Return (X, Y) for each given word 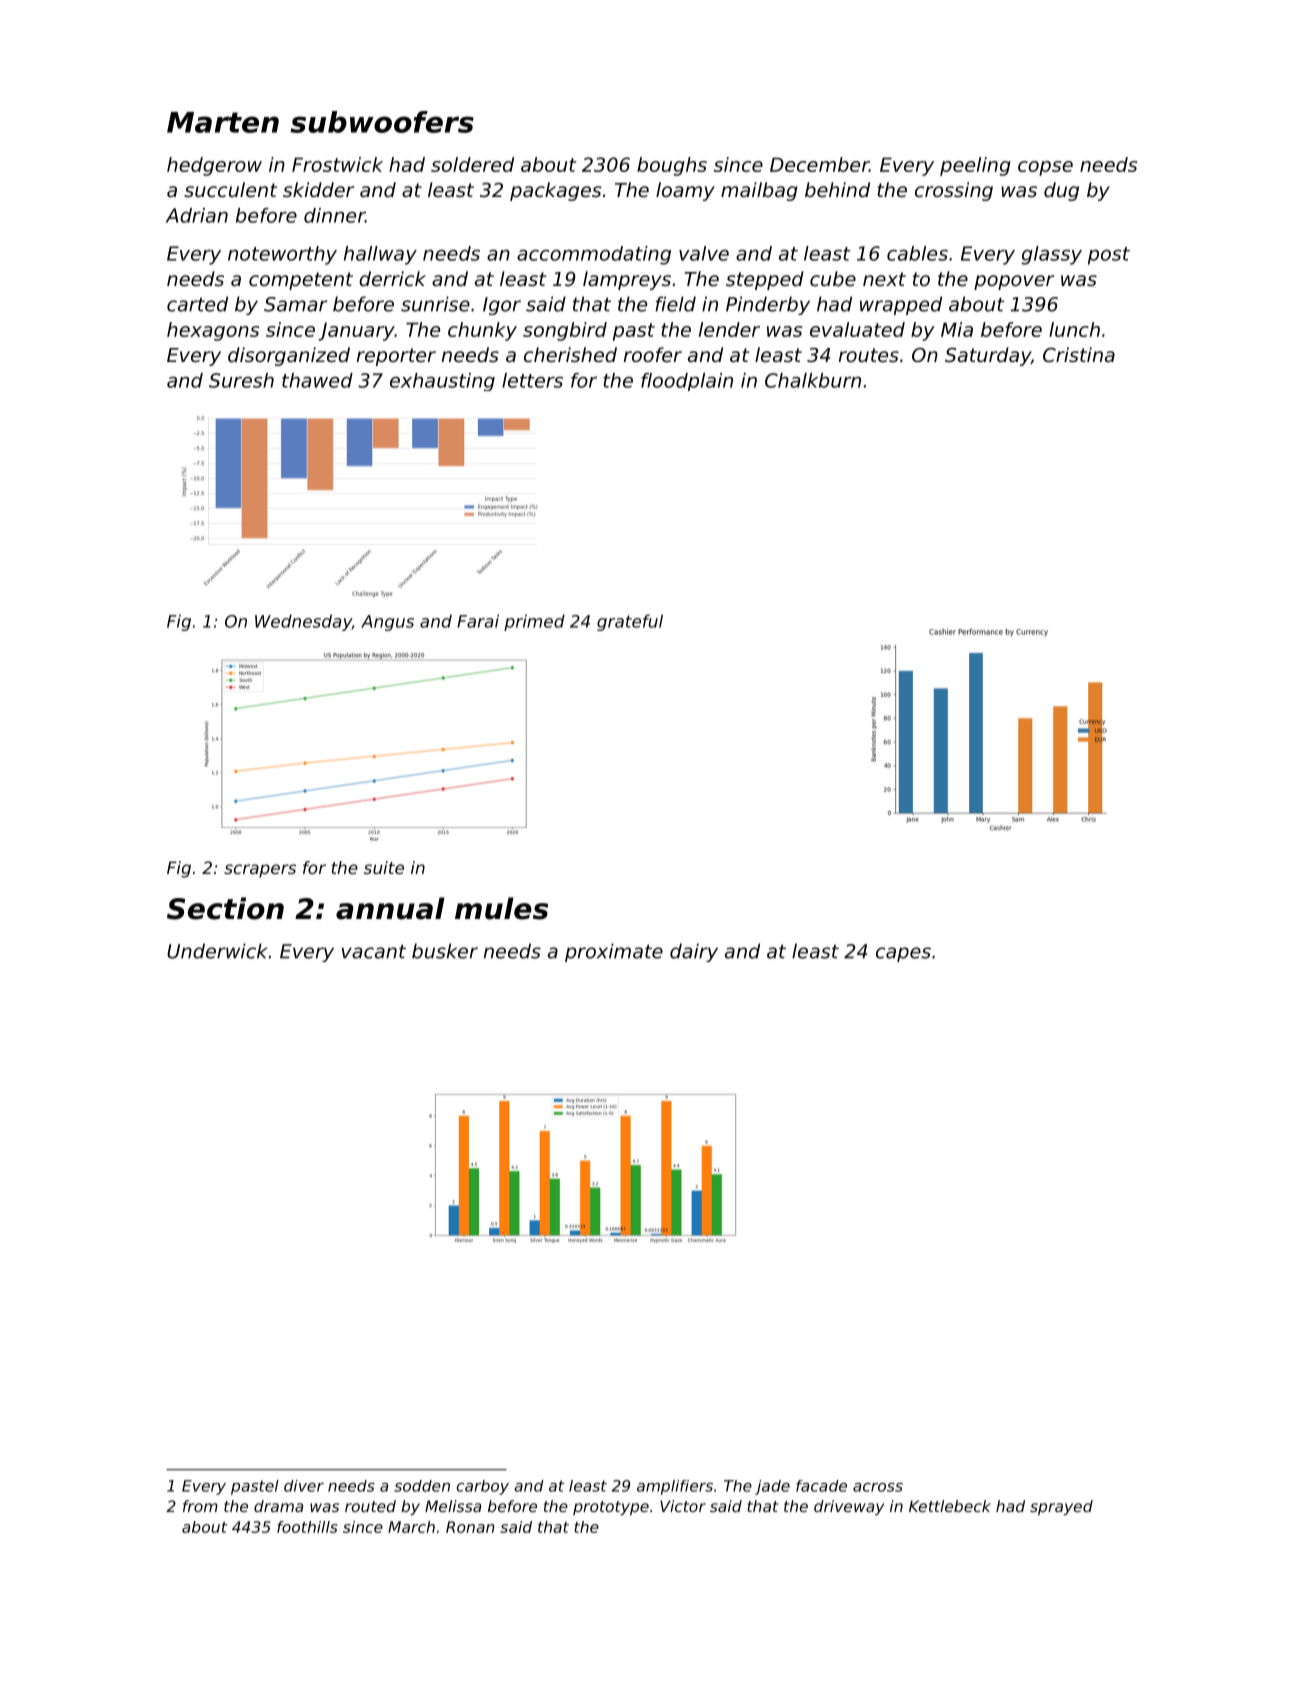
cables (917, 253)
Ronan (470, 1527)
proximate (614, 952)
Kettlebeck (950, 1506)
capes (903, 954)
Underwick (217, 951)
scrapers (260, 871)
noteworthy (282, 255)
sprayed (1061, 1507)
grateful (630, 622)
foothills (307, 1527)
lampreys (627, 280)
